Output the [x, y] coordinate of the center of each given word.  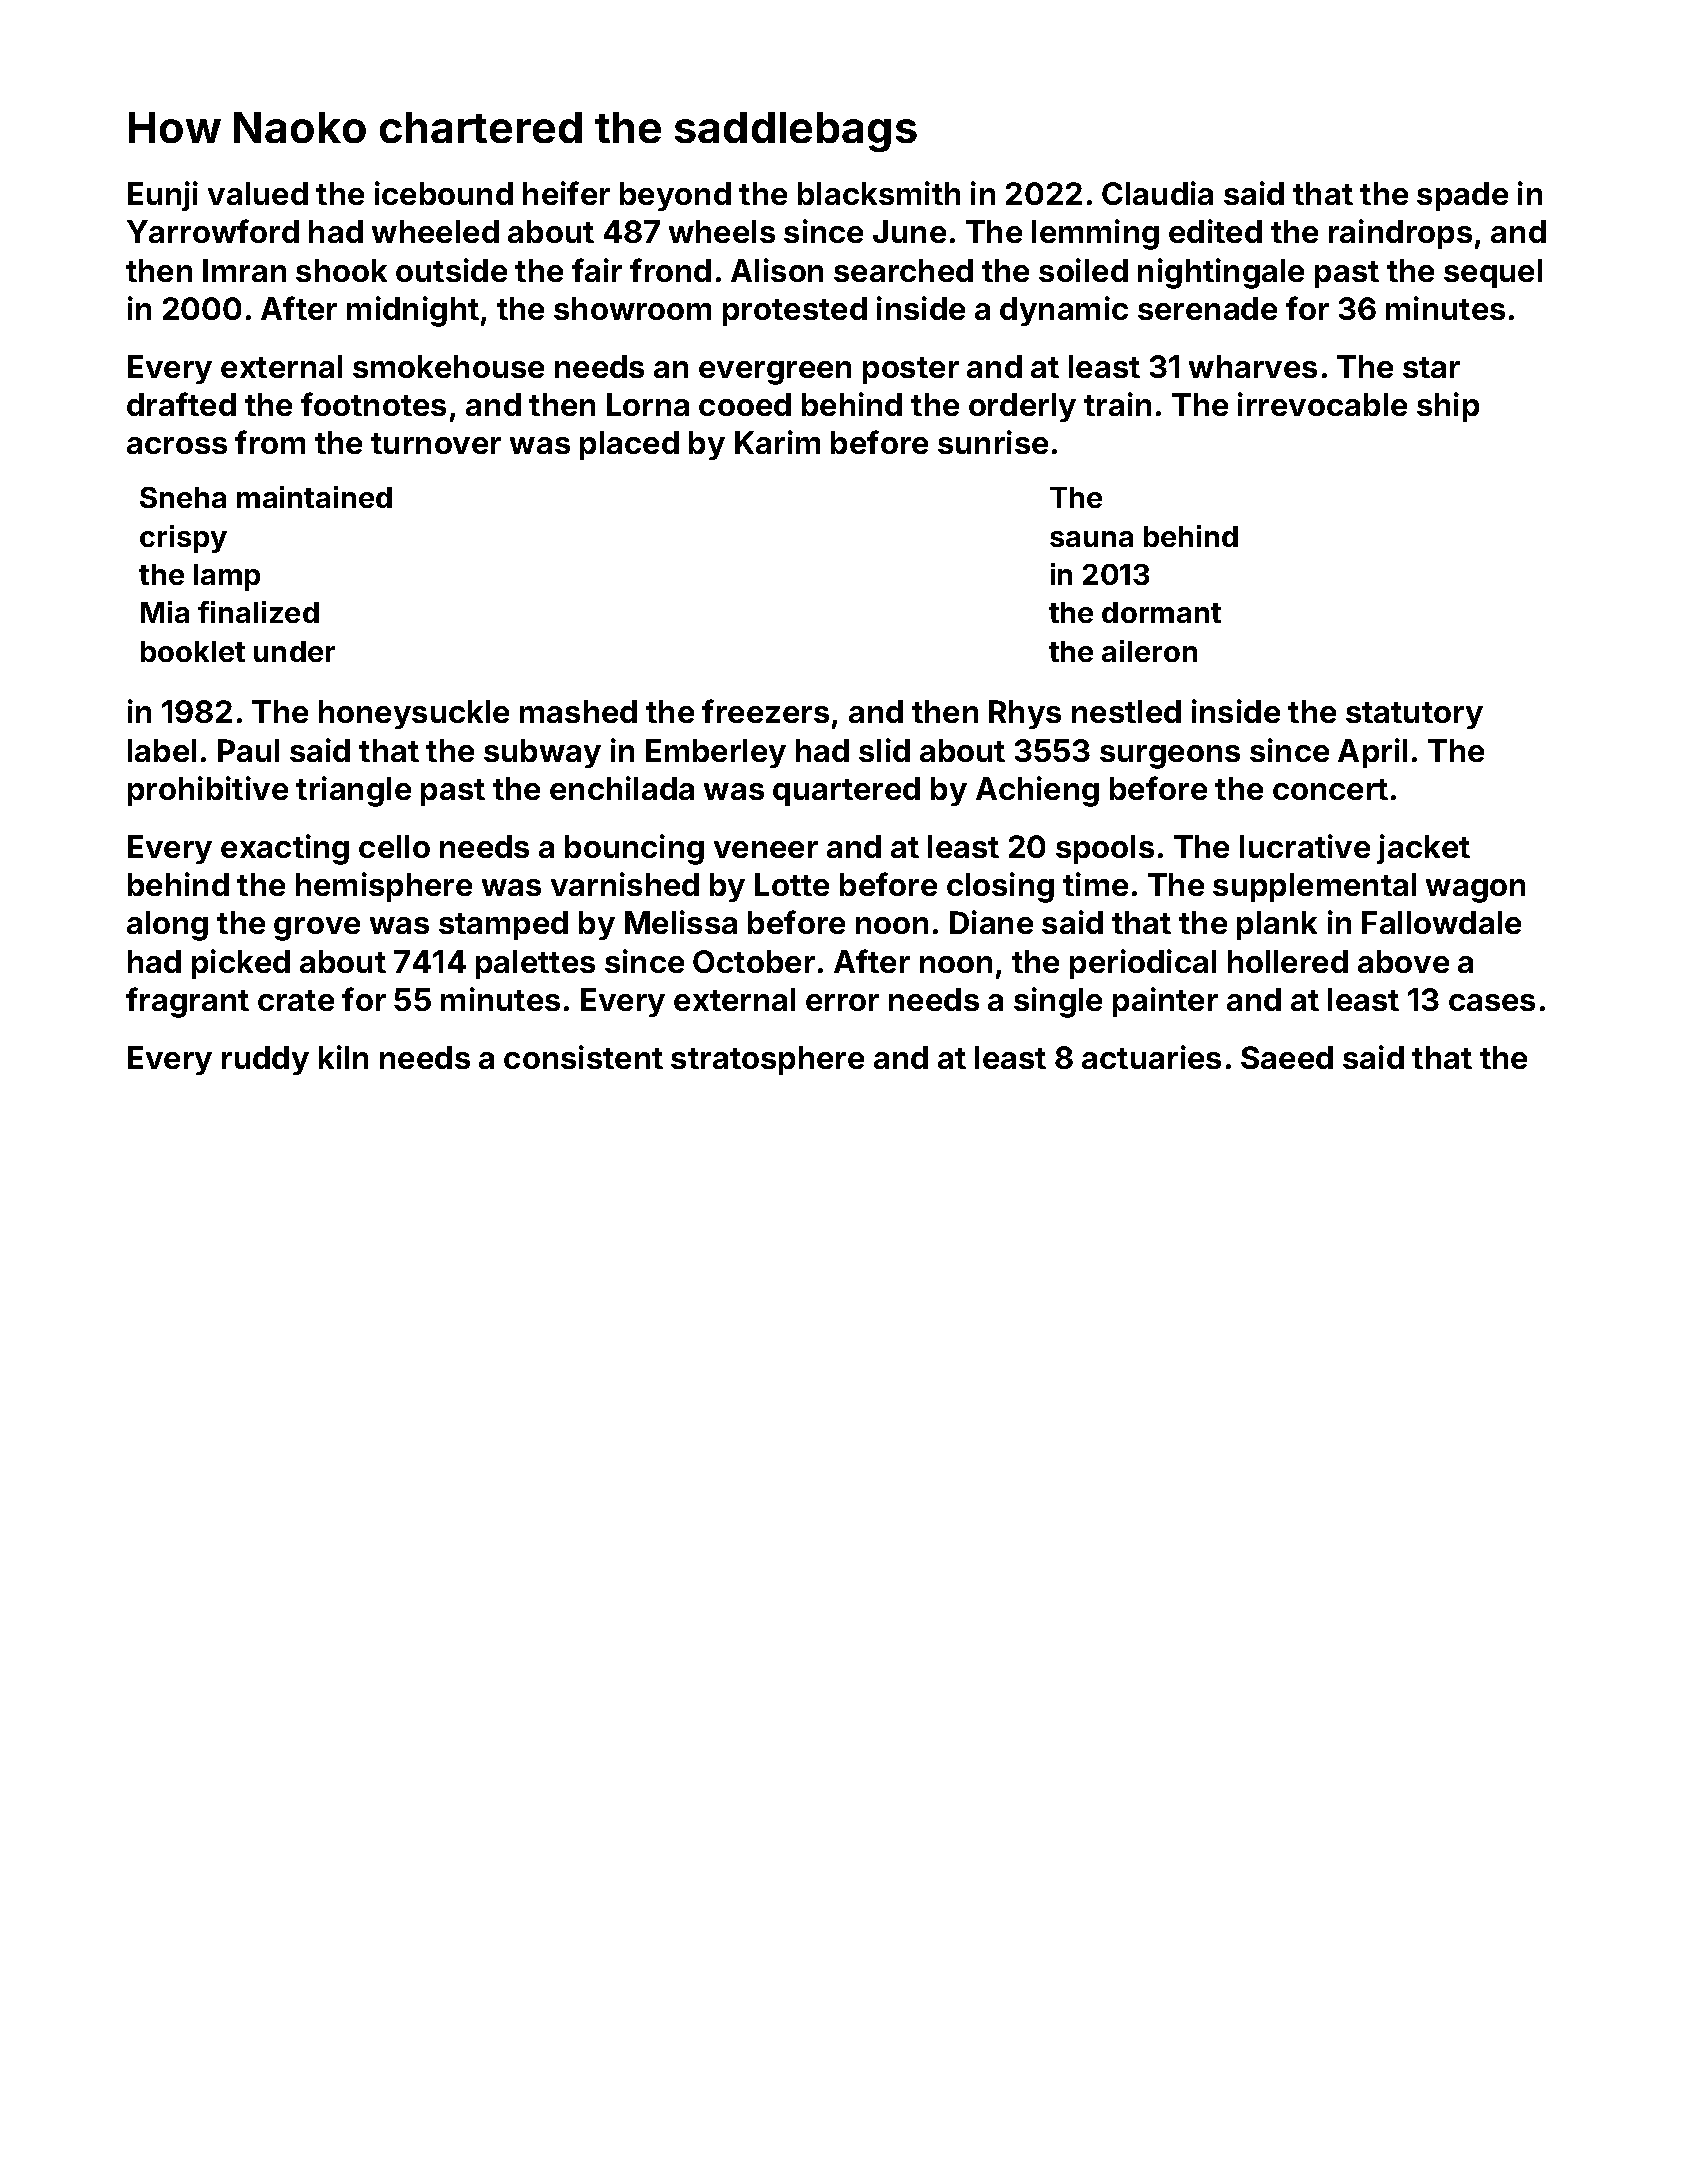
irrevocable [1322, 404]
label [162, 750]
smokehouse [448, 366]
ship [1448, 407]
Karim [777, 442]
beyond [675, 196]
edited [1215, 231]
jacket [1423, 849]
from [270, 442]
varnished [625, 884]
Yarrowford [213, 231]
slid [884, 750]
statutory [1414, 715]
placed [629, 445]
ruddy [265, 1060]
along [167, 926]
